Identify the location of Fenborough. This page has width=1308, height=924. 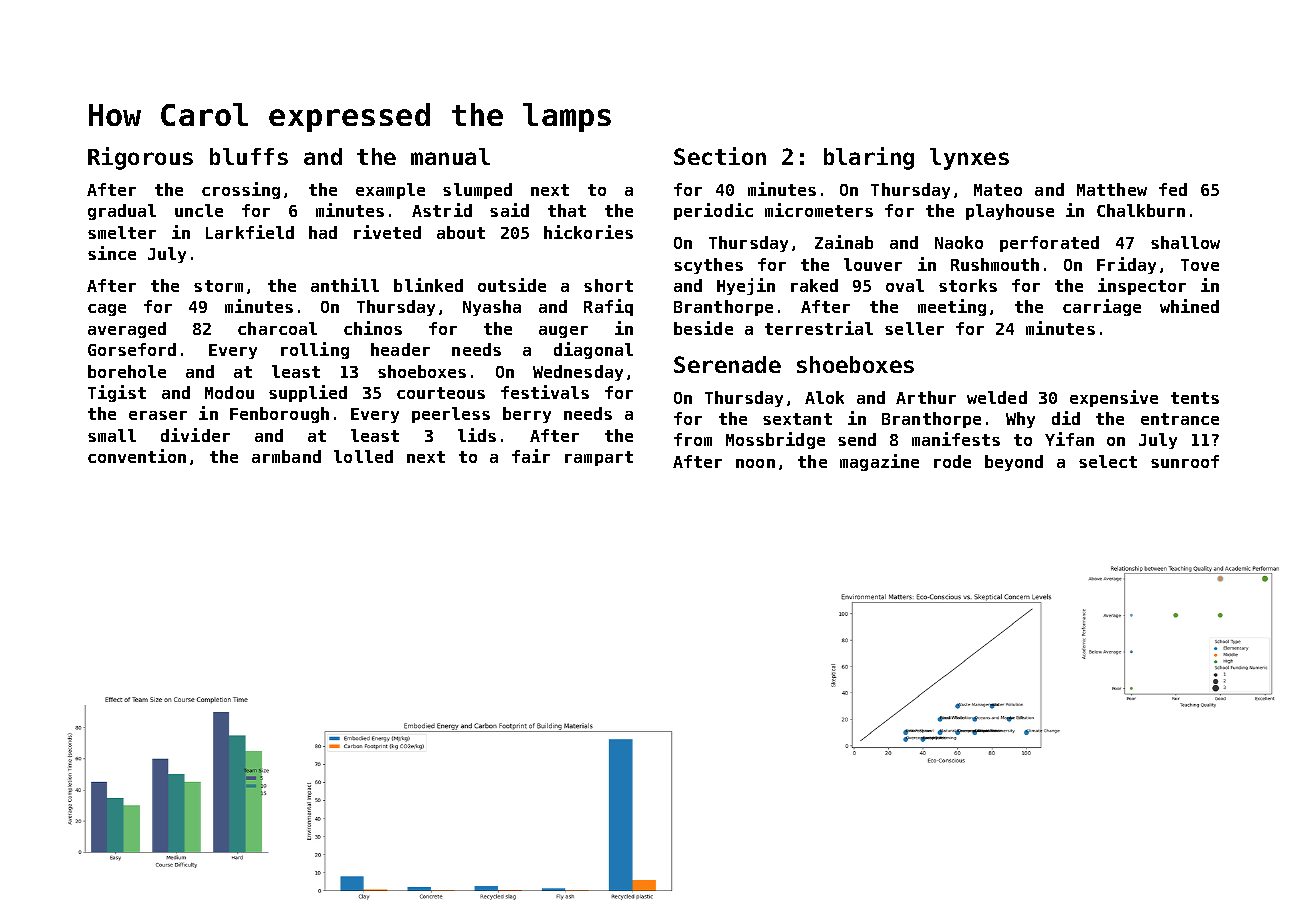
(279, 415).
